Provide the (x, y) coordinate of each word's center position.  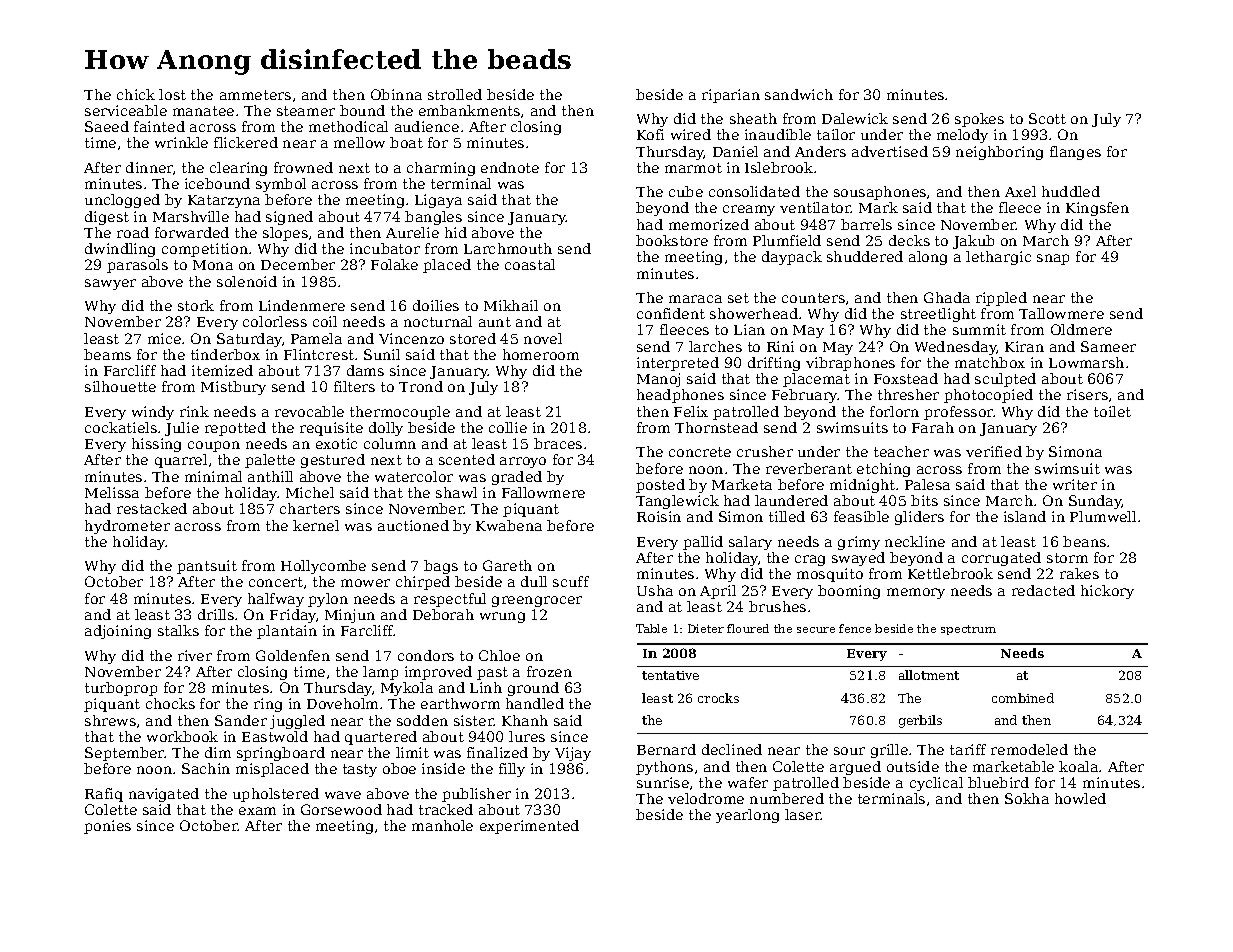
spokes (979, 120)
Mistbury (233, 388)
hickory (1107, 592)
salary (750, 543)
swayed (858, 559)
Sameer (1108, 346)
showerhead (754, 313)
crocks (718, 698)
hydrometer (127, 527)
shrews (110, 720)
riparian (731, 96)
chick (136, 94)
